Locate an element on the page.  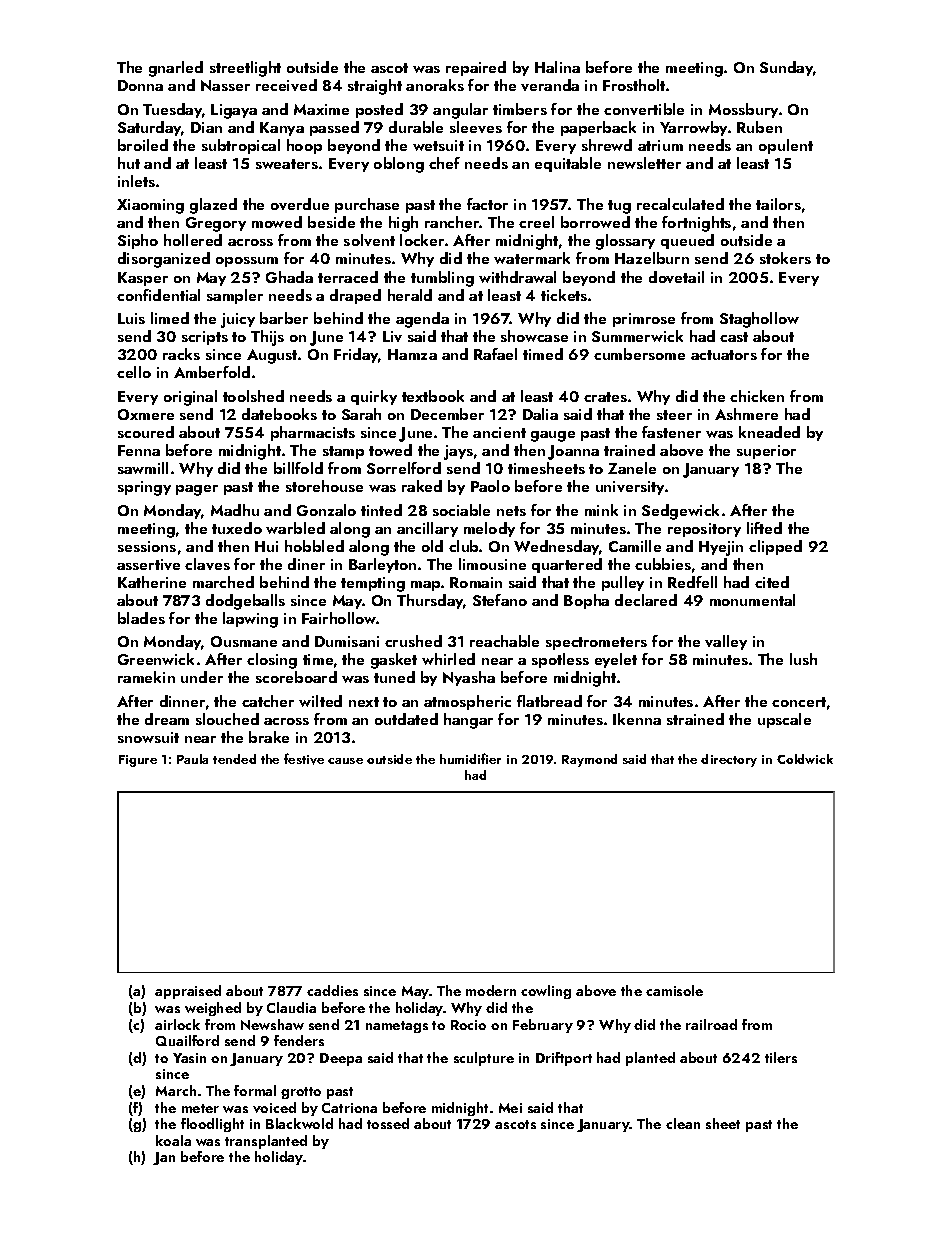
tug is located at coordinates (619, 207).
